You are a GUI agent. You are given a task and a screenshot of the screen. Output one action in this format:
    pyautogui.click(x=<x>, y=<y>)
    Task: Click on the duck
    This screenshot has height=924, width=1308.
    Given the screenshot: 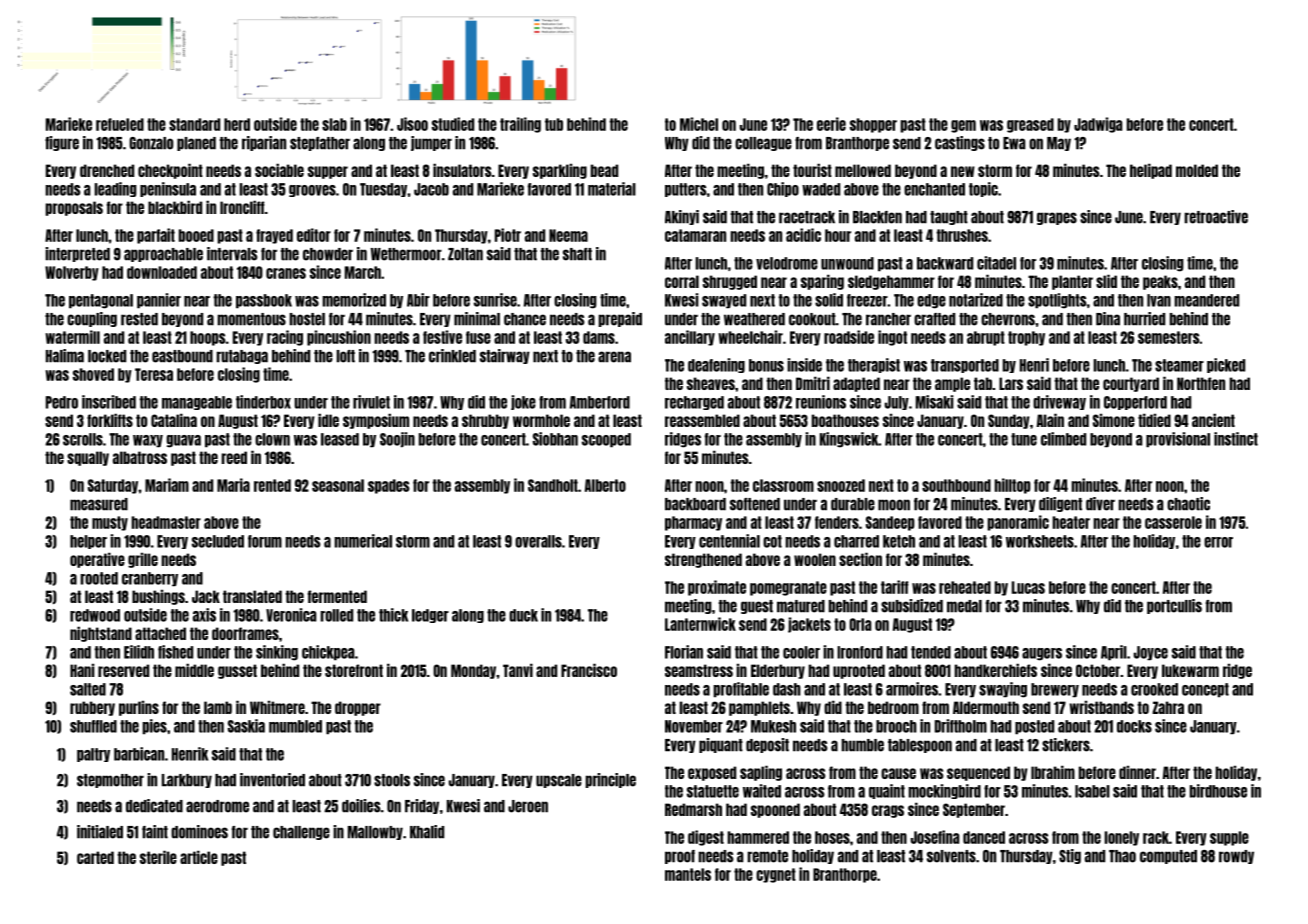 What is the action you would take?
    pyautogui.click(x=523, y=615)
